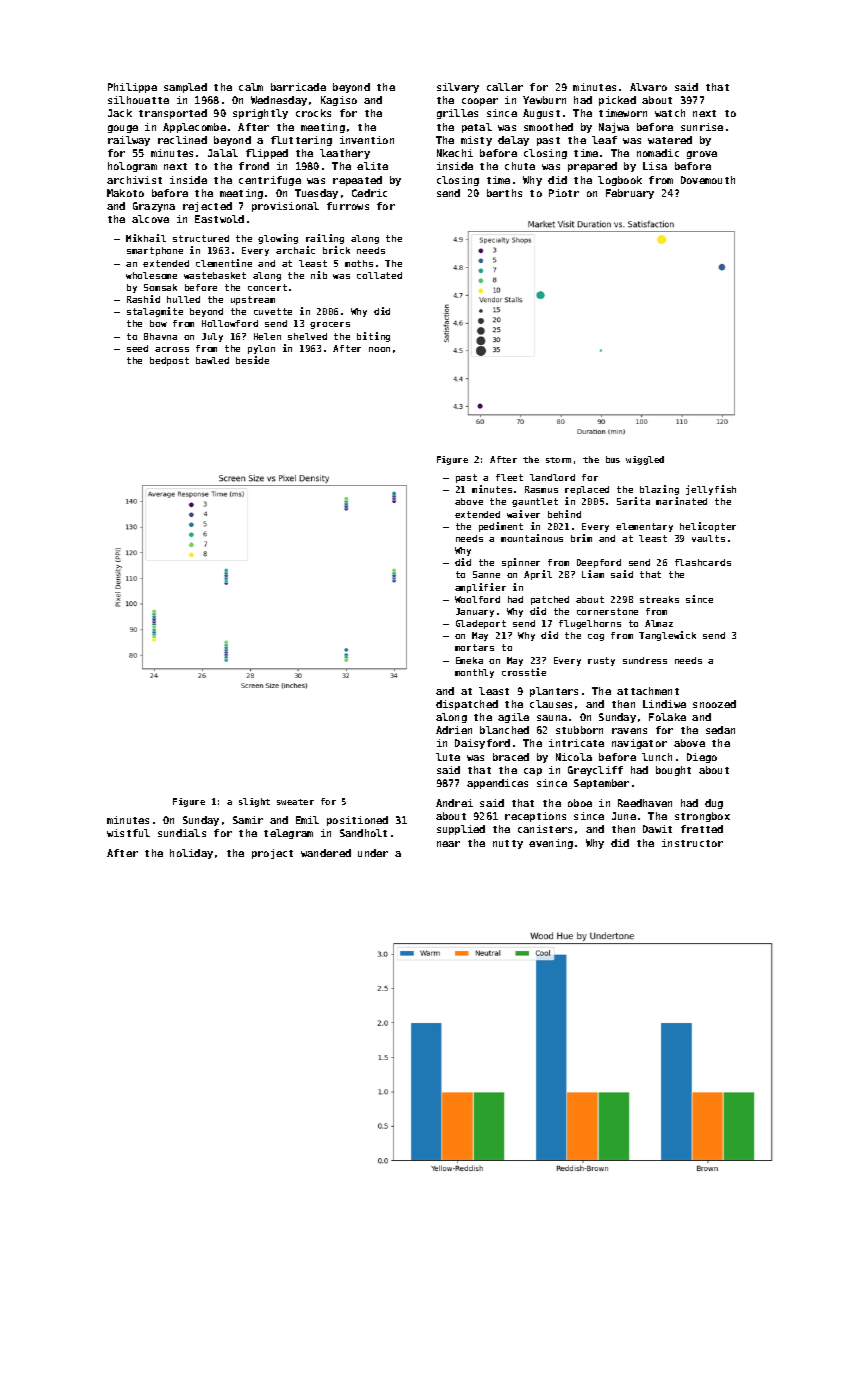 This screenshot has height=1400, width=849. I want to click on bedpost, so click(169, 361).
